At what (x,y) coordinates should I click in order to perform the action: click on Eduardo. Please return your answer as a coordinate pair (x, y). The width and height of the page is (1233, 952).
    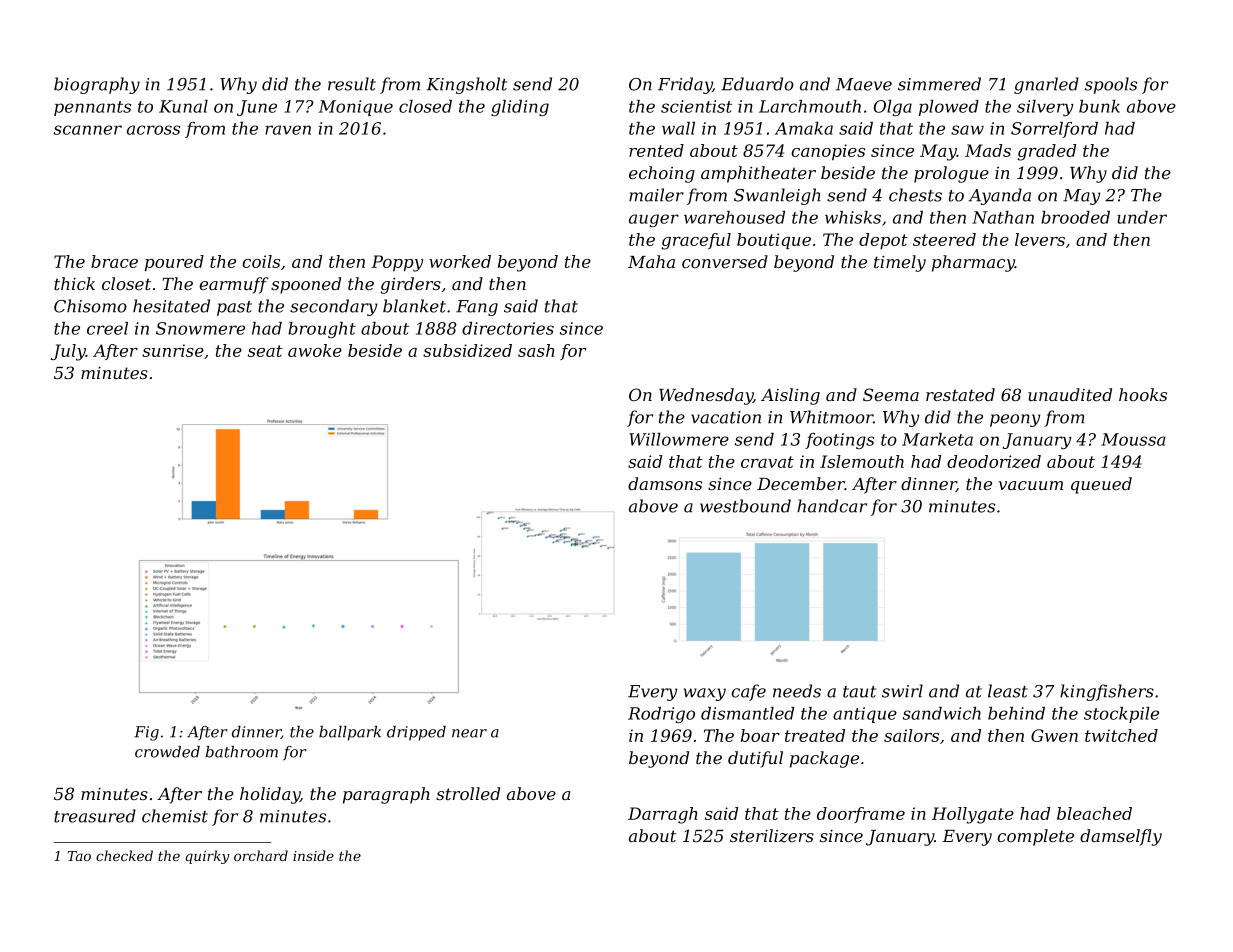
    Looking at the image, I should click on (757, 84).
